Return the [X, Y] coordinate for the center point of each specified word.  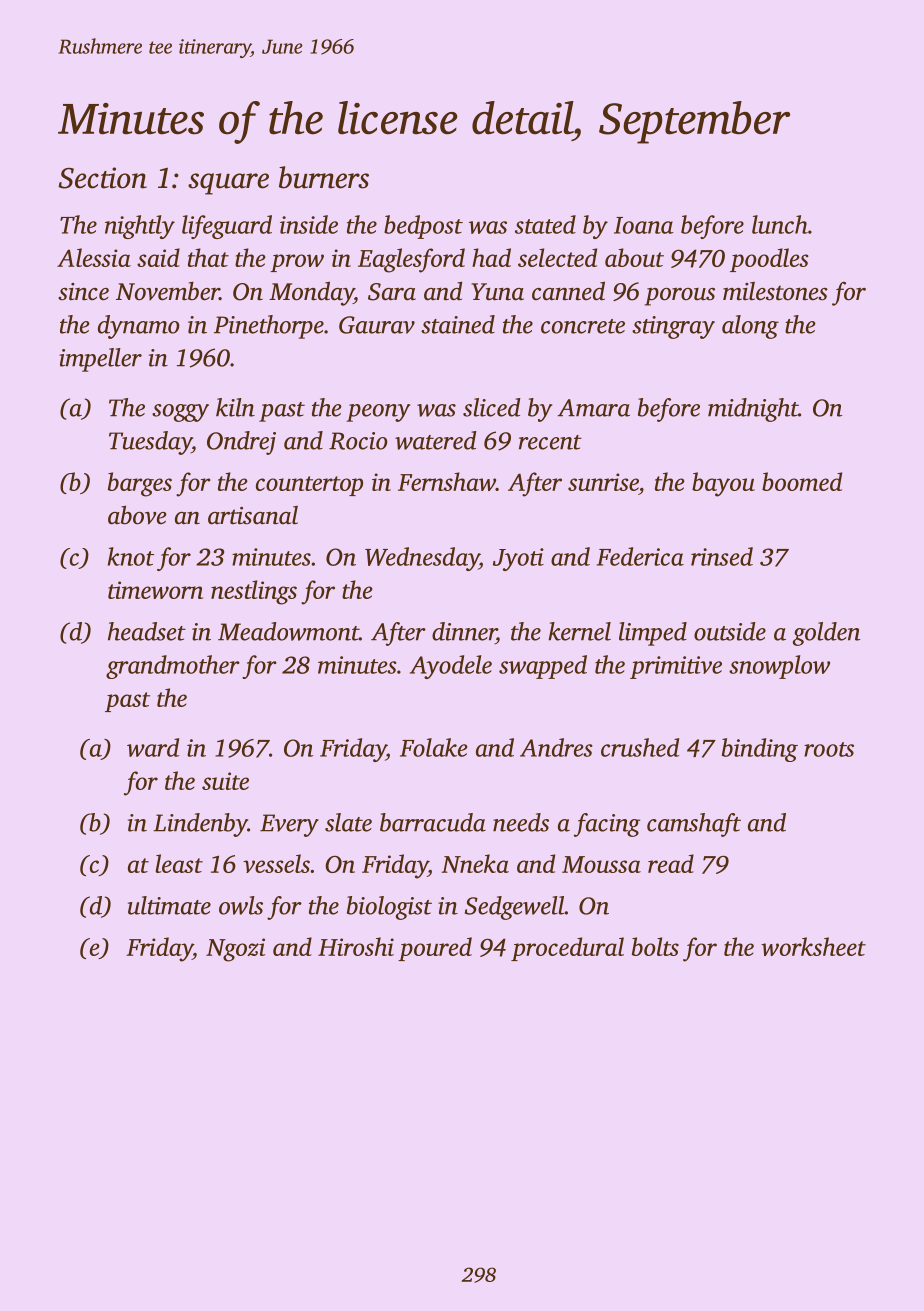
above [137, 515]
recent [550, 442]
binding [760, 750]
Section [102, 178]
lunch [780, 224]
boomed [802, 481]
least [179, 863]
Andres [556, 747]
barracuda [433, 822]
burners [324, 177]
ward [153, 747]
